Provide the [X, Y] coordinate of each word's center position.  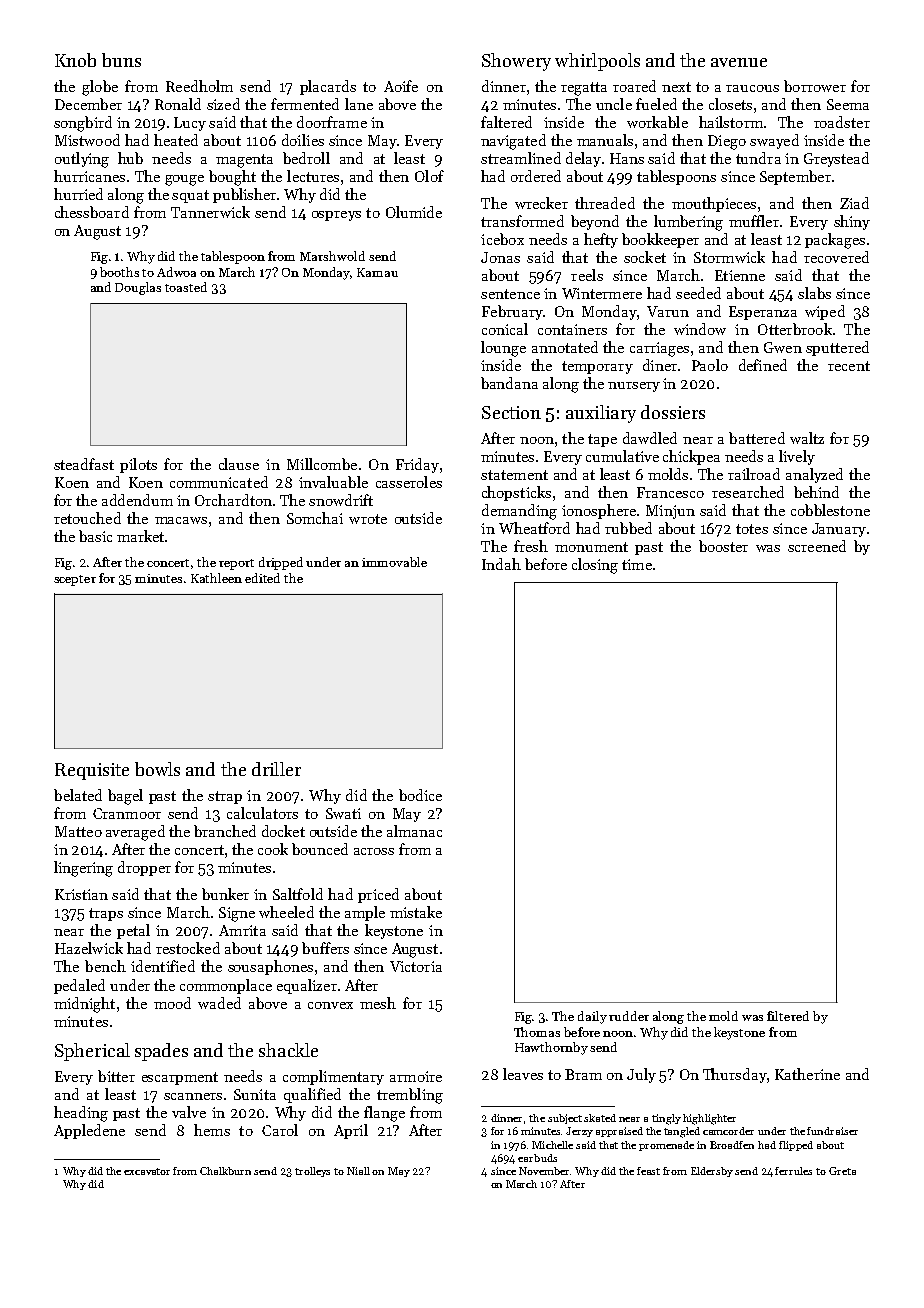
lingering [83, 869]
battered [757, 438]
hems [212, 1130]
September [795, 177]
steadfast [84, 464]
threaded [605, 203]
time [637, 564]
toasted [186, 287]
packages [835, 241]
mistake [416, 912]
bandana [509, 383]
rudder [629, 1016]
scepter [75, 580]
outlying [82, 160]
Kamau [377, 272]
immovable [394, 562]
